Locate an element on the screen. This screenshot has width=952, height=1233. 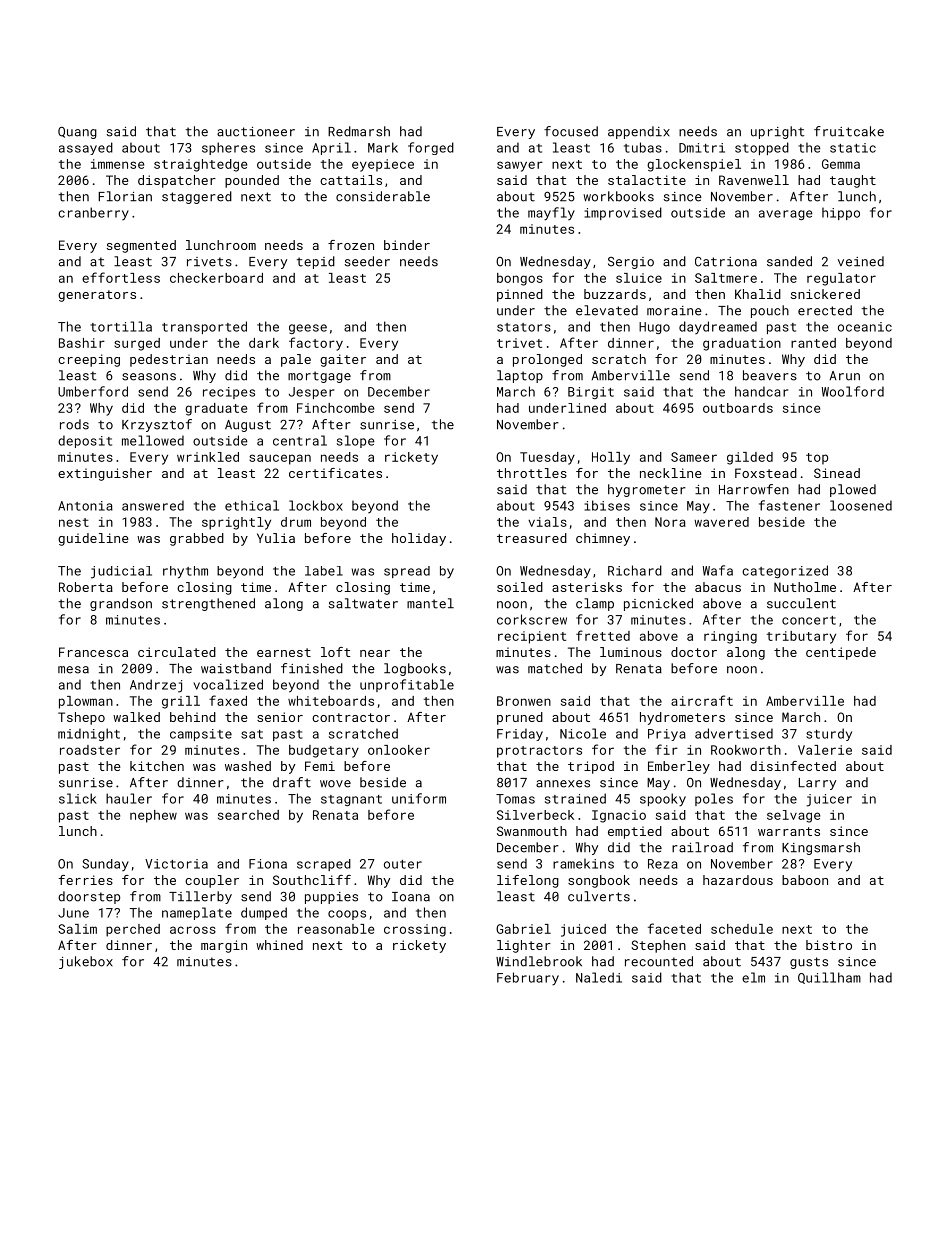
plowman is located at coordinates (86, 702).
